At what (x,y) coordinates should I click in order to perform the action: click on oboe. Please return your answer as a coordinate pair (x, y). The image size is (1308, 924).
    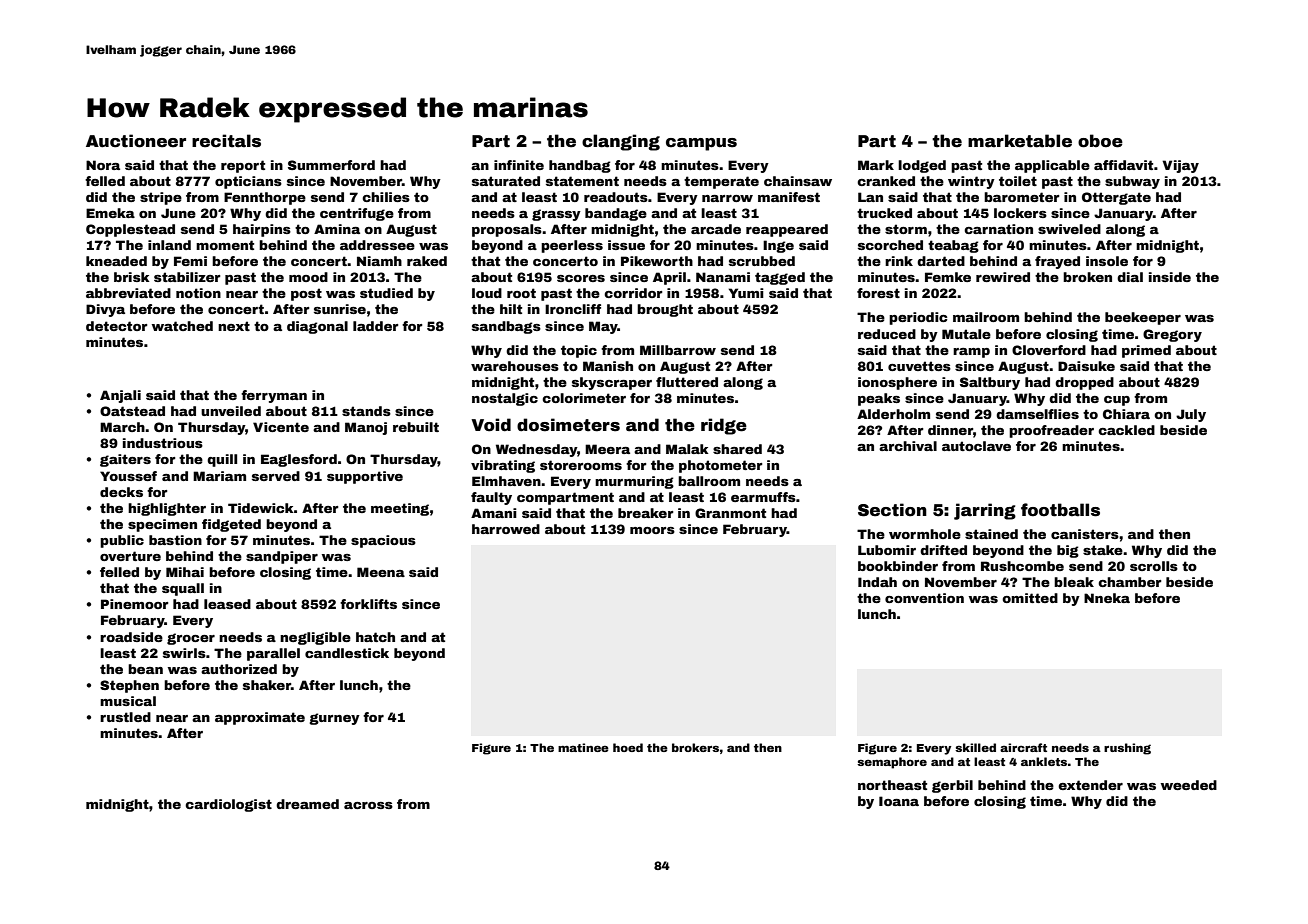
    Looking at the image, I should click on (1100, 141).
